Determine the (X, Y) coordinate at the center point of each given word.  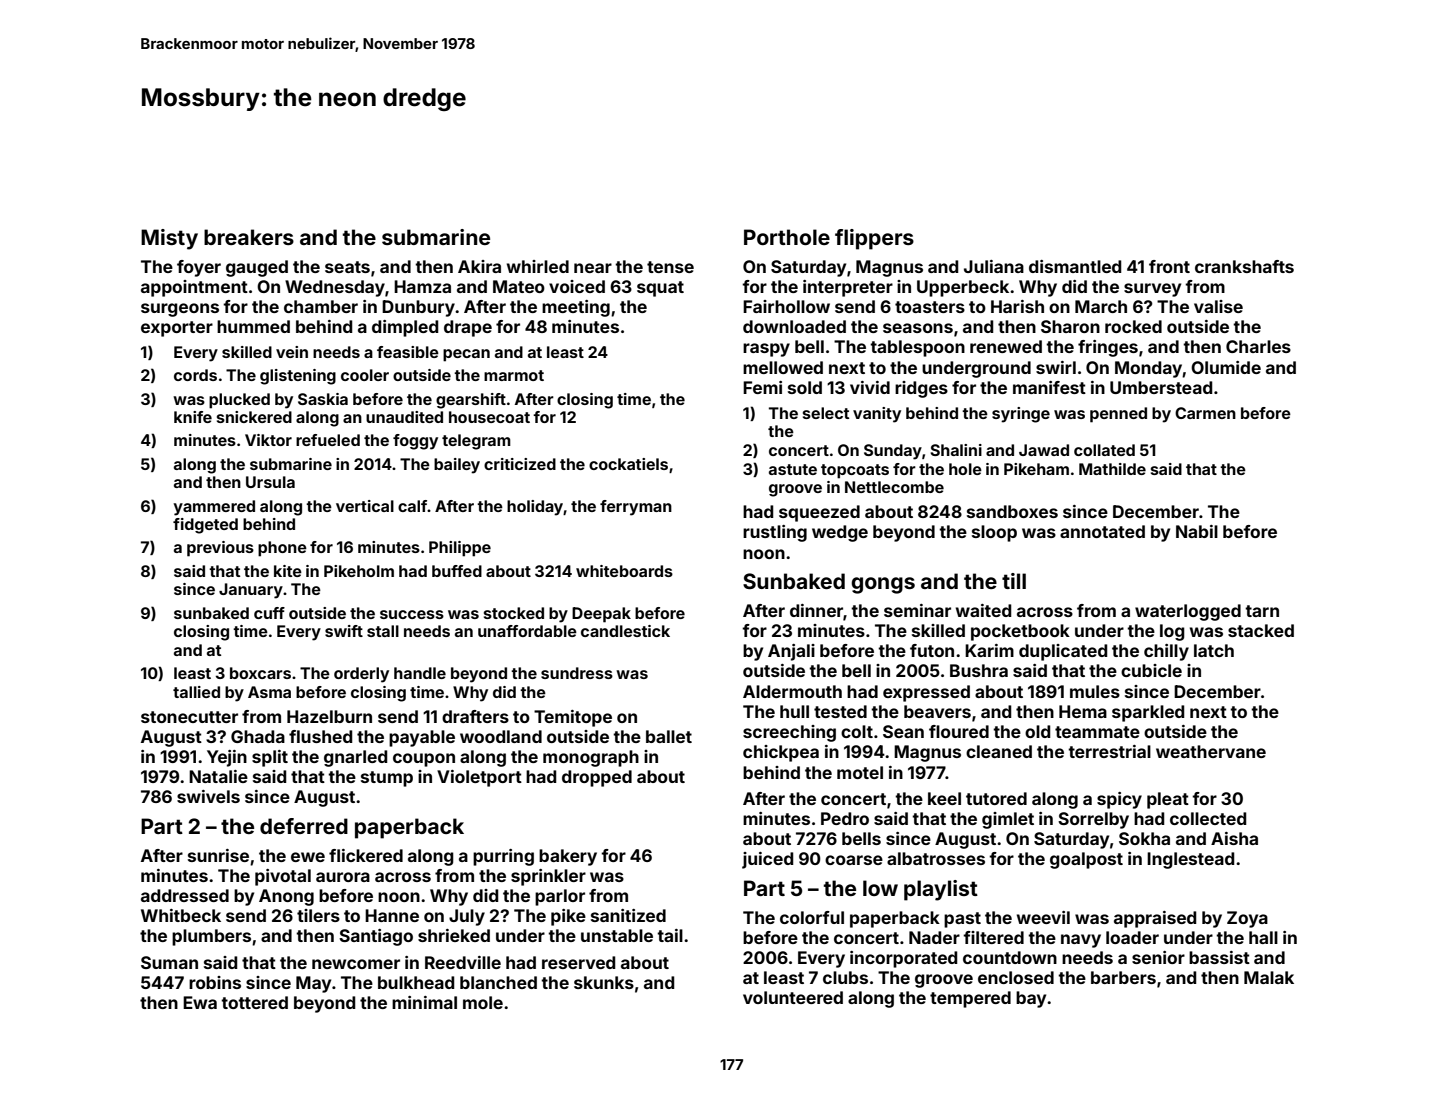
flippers (874, 239)
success (412, 614)
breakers (249, 237)
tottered (254, 1002)
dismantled (1075, 266)
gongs (883, 585)
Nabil (1197, 531)
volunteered (793, 997)
